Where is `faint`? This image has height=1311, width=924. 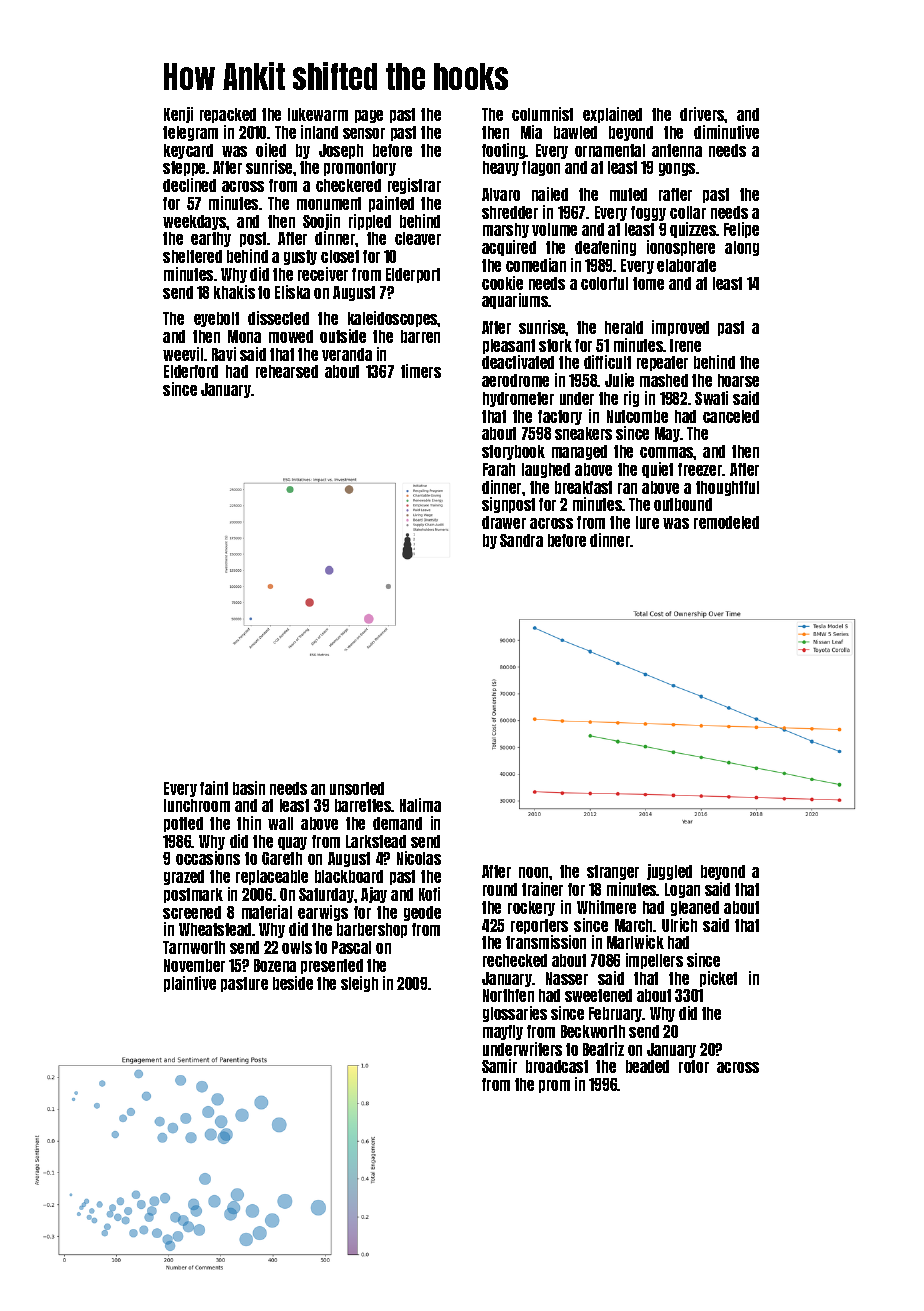 faint is located at coordinates (214, 788).
